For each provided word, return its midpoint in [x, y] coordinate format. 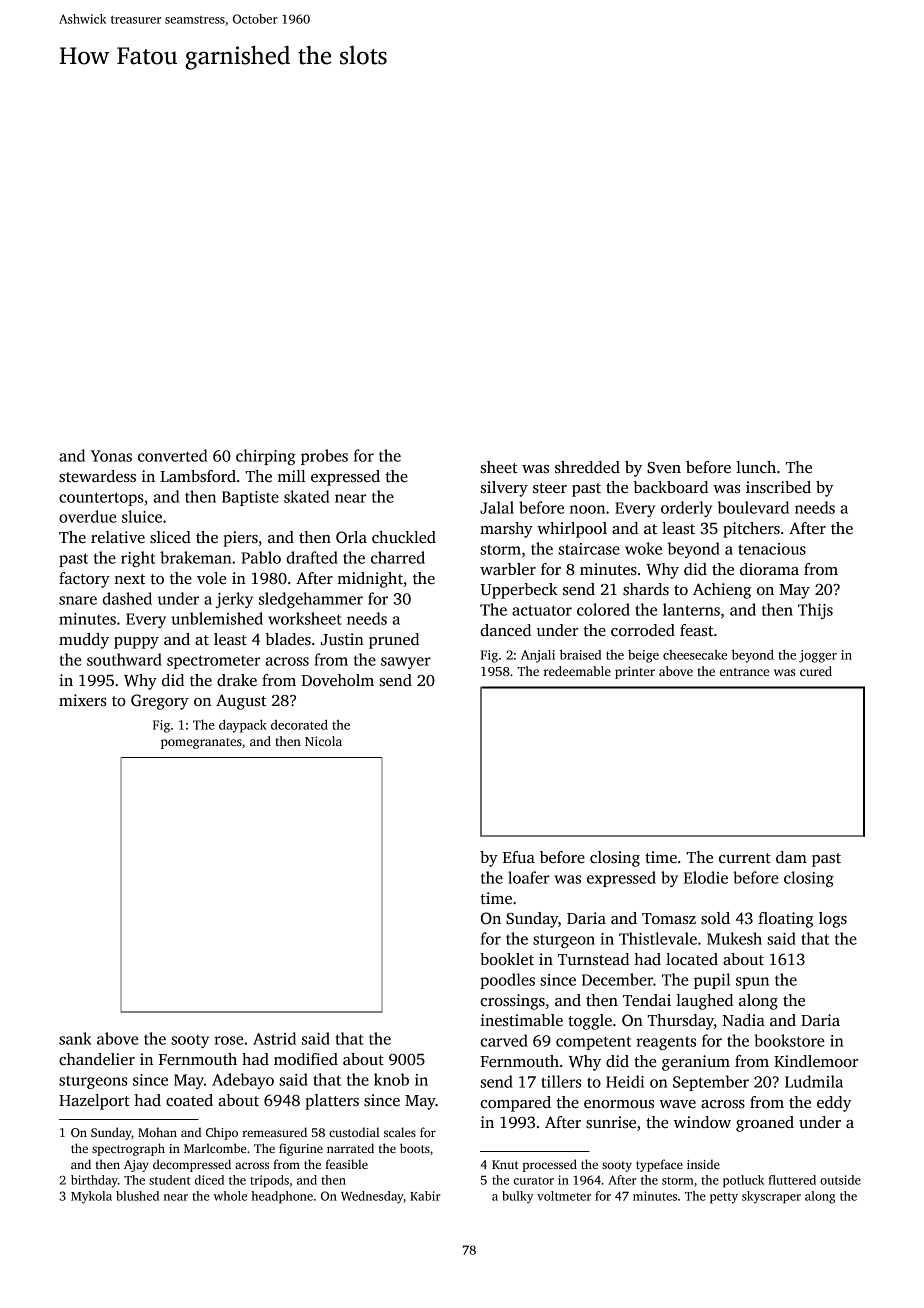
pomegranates [201, 743]
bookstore [789, 1040]
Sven [664, 468]
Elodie [706, 877]
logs [833, 920]
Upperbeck [519, 591]
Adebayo [243, 1081]
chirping [266, 457]
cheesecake [695, 655]
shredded [587, 467]
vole [211, 578]
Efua [519, 857]
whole [230, 1196]
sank [75, 1038]
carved [504, 1040]
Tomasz [669, 919]
